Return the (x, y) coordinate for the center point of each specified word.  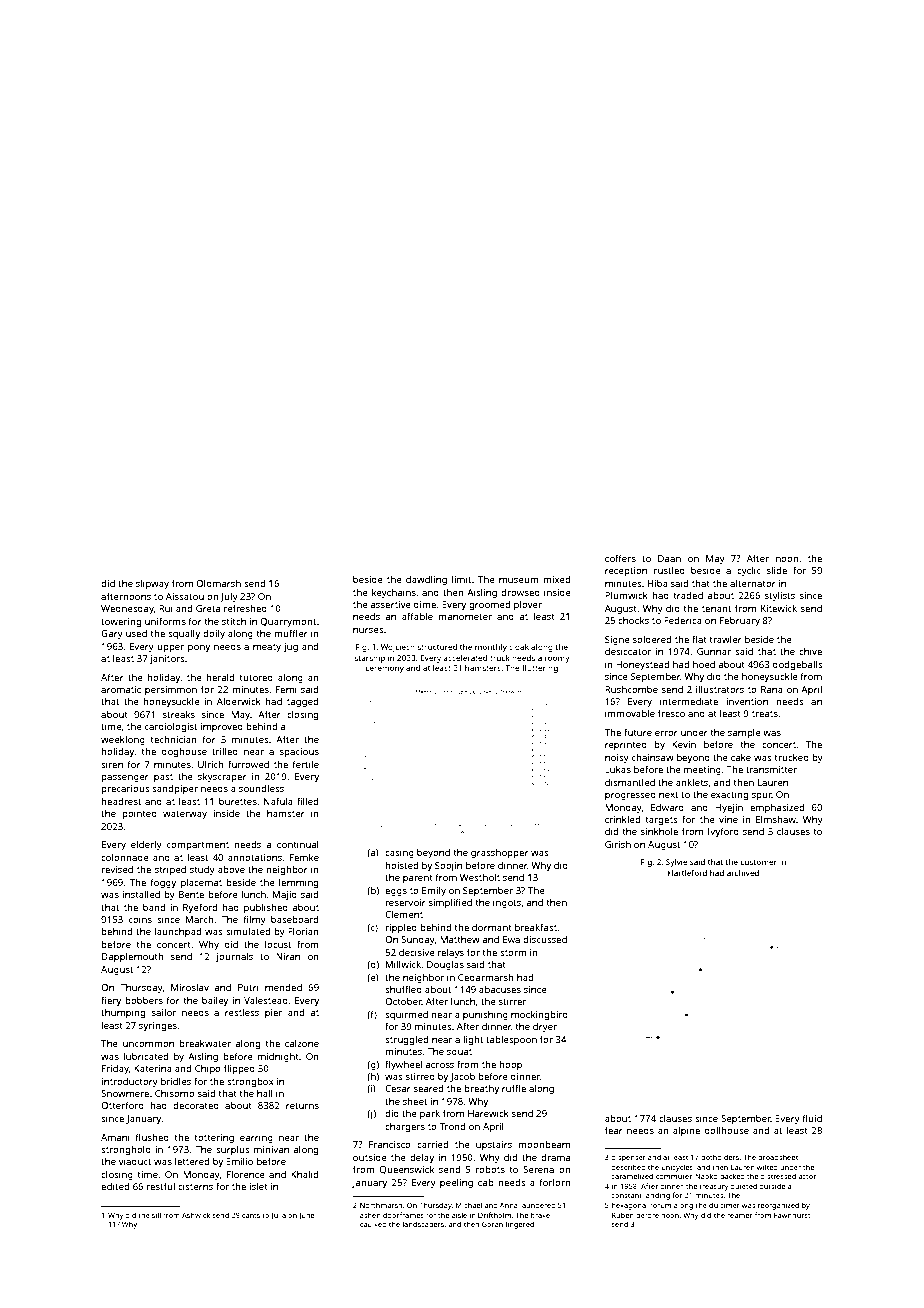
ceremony (384, 669)
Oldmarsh (218, 583)
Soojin (448, 866)
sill (156, 1215)
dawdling (426, 581)
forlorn (555, 1182)
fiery (111, 1001)
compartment (198, 846)
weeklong (123, 740)
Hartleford (687, 872)
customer (758, 862)
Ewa (511, 939)
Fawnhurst (792, 1215)
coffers (620, 558)
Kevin (684, 744)
